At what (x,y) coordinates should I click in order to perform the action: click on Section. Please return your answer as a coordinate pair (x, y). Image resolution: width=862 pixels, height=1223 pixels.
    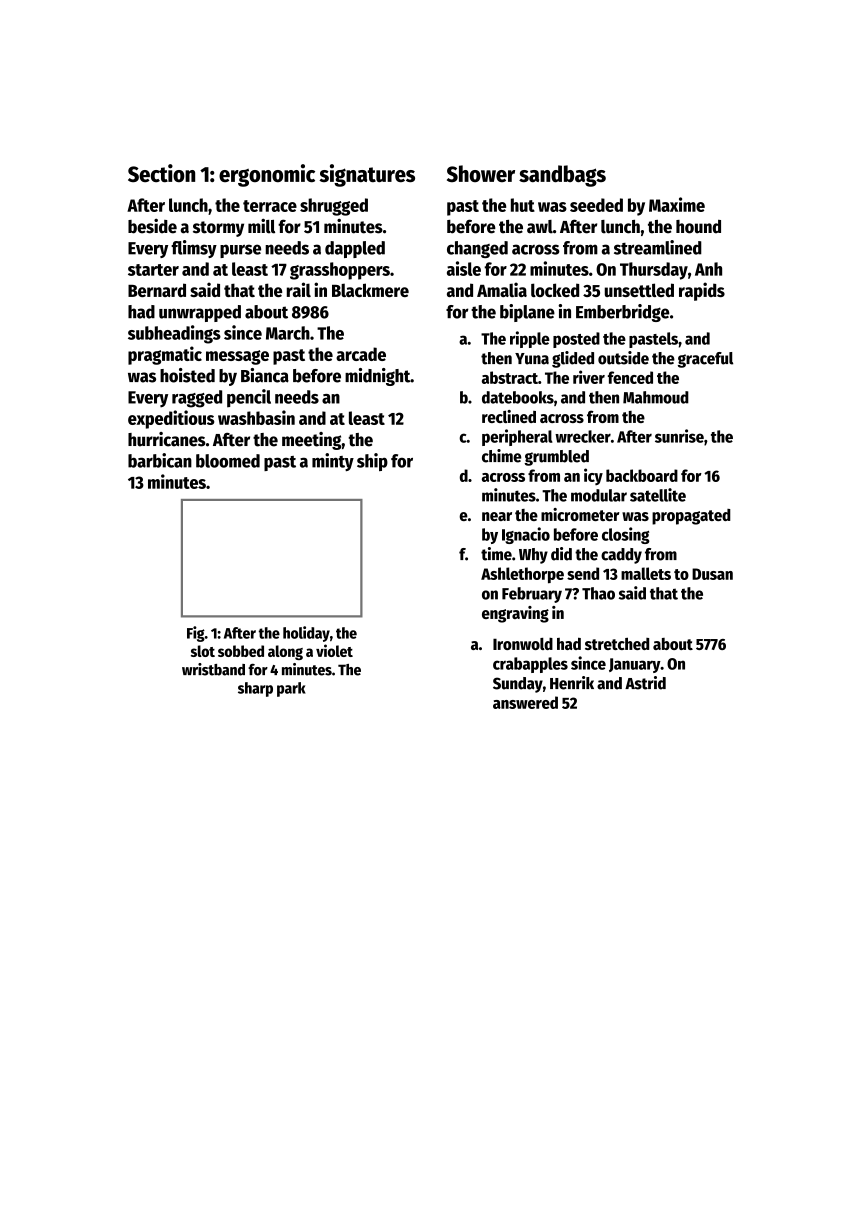
    Looking at the image, I should click on (161, 173).
